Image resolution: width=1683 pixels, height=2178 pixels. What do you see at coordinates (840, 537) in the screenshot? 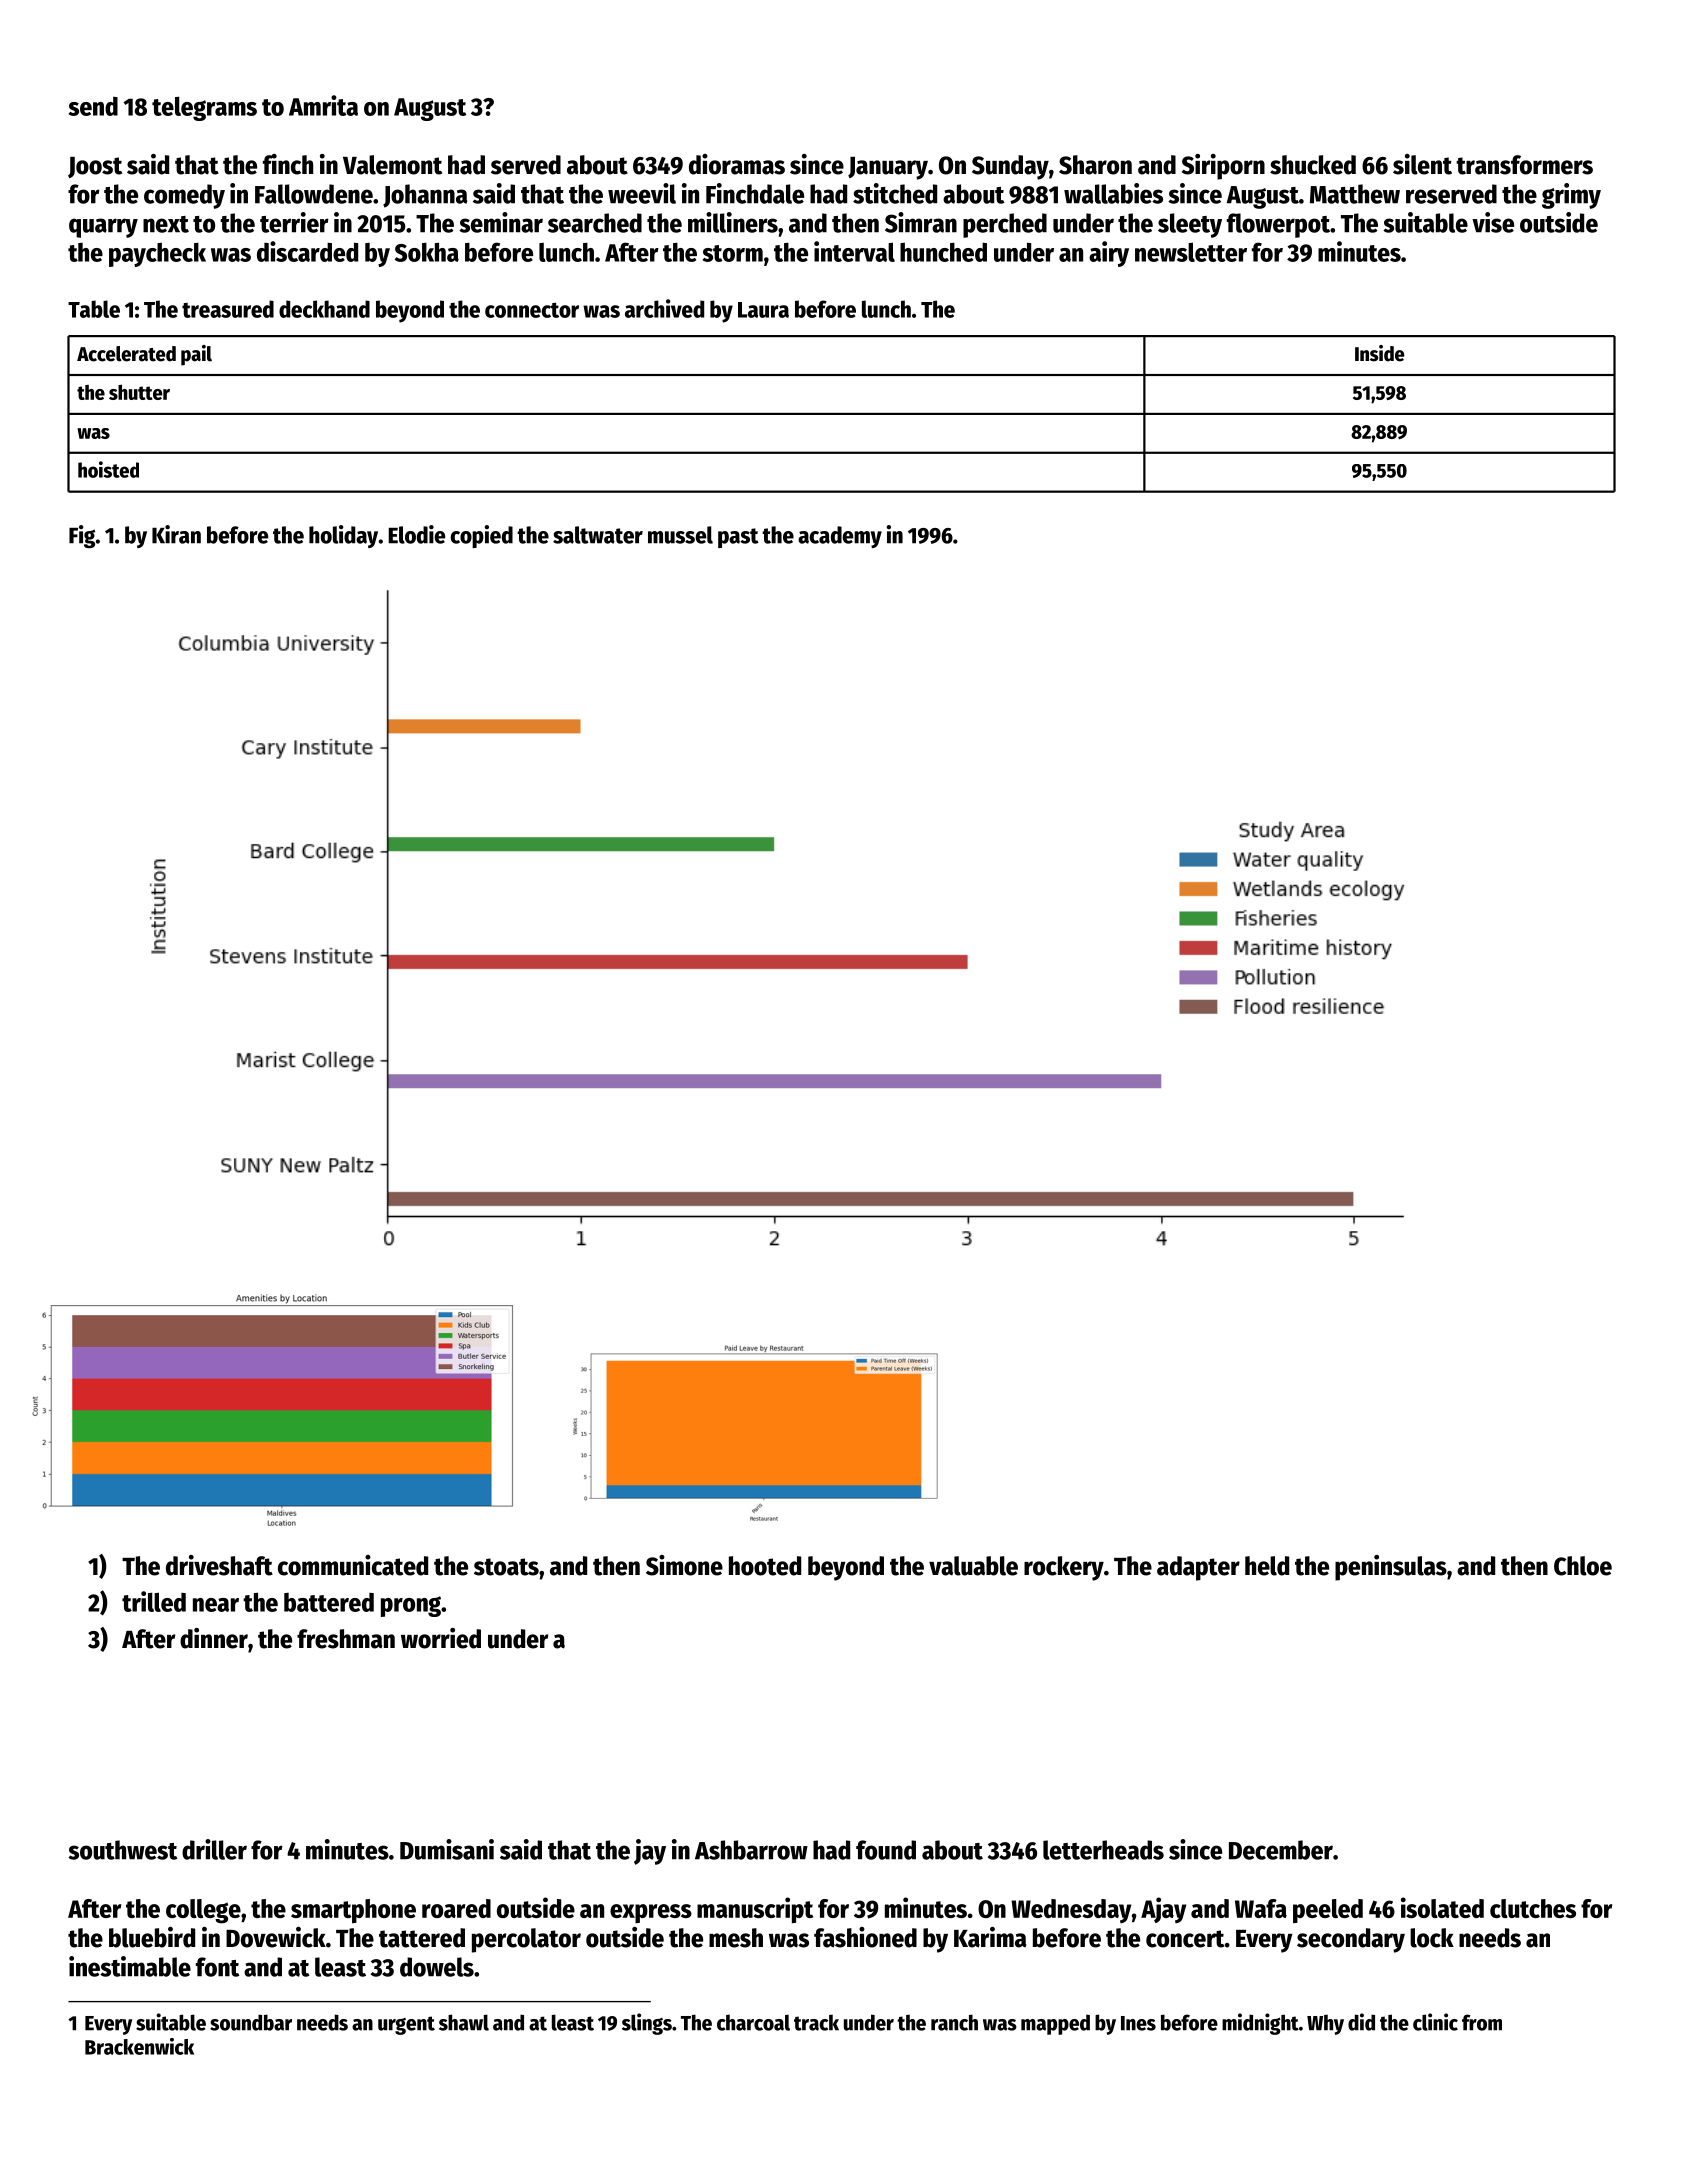
I see `academy` at bounding box center [840, 537].
